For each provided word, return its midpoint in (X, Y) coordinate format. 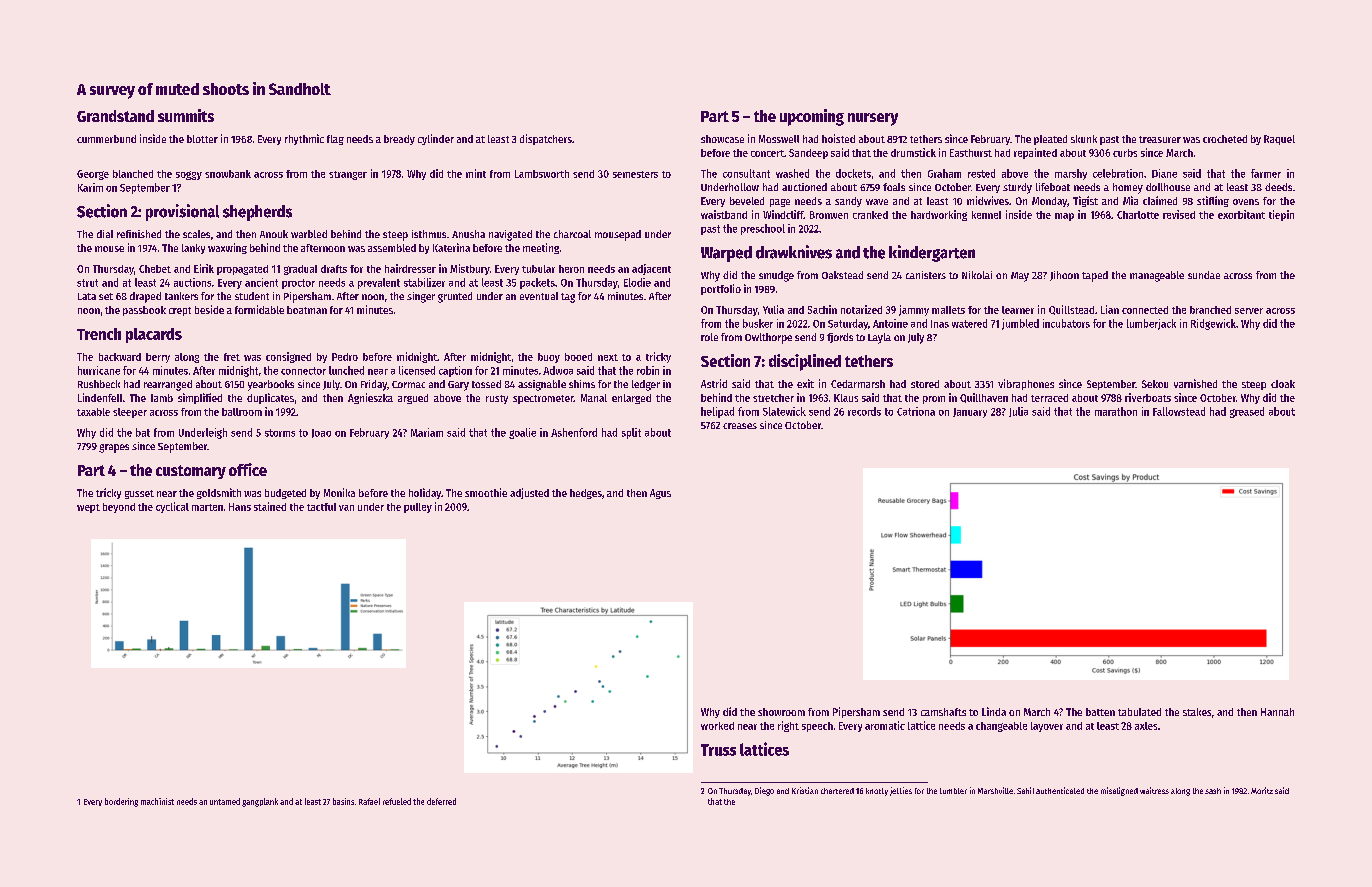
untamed (225, 801)
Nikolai (977, 275)
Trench (99, 334)
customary (191, 472)
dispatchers (546, 139)
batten (1100, 712)
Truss (718, 750)
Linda (994, 711)
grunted (455, 297)
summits (186, 115)
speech (817, 727)
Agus (660, 494)
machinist (157, 801)
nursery (873, 119)
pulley (418, 508)
